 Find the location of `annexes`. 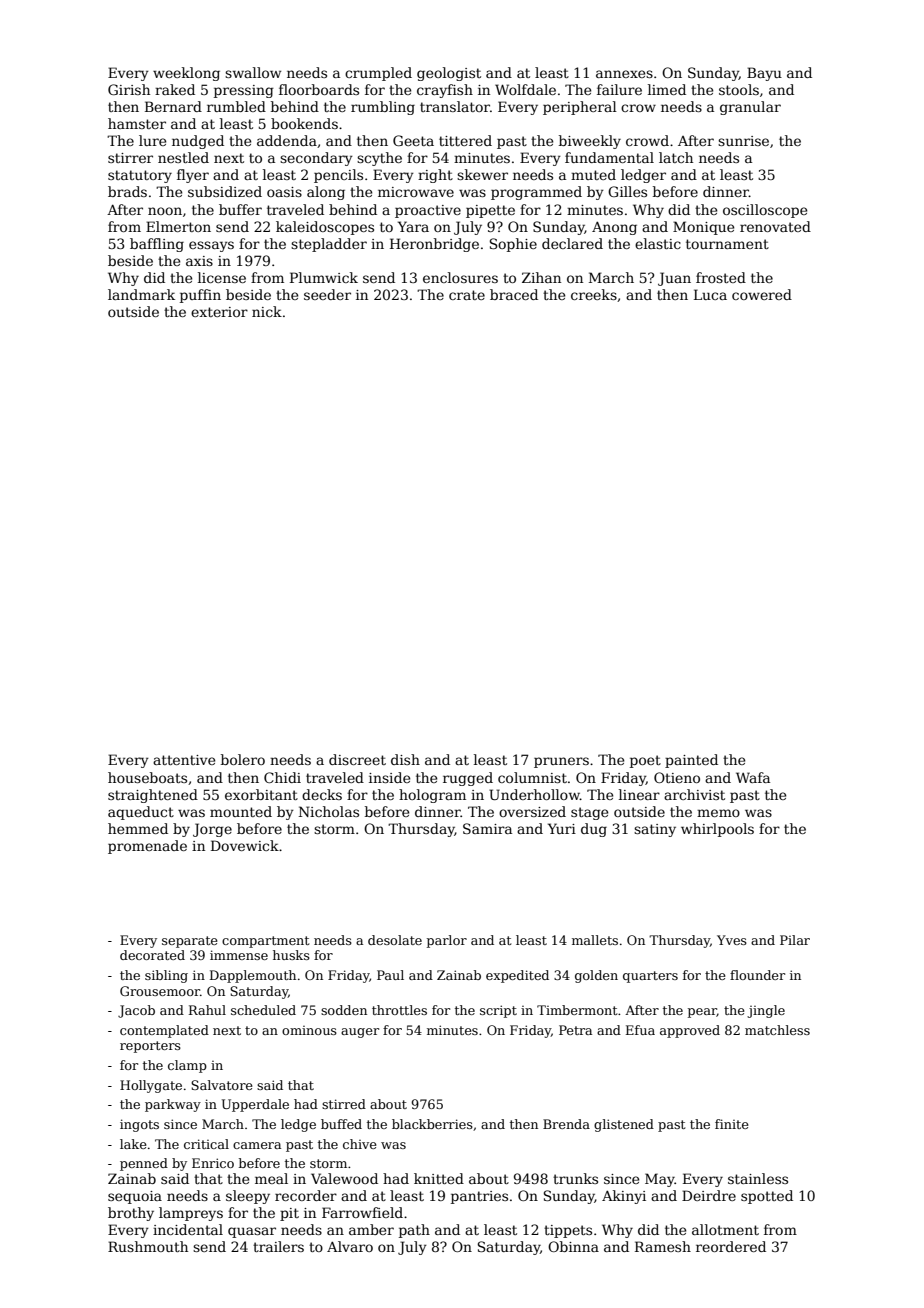

annexes is located at coordinates (624, 74).
